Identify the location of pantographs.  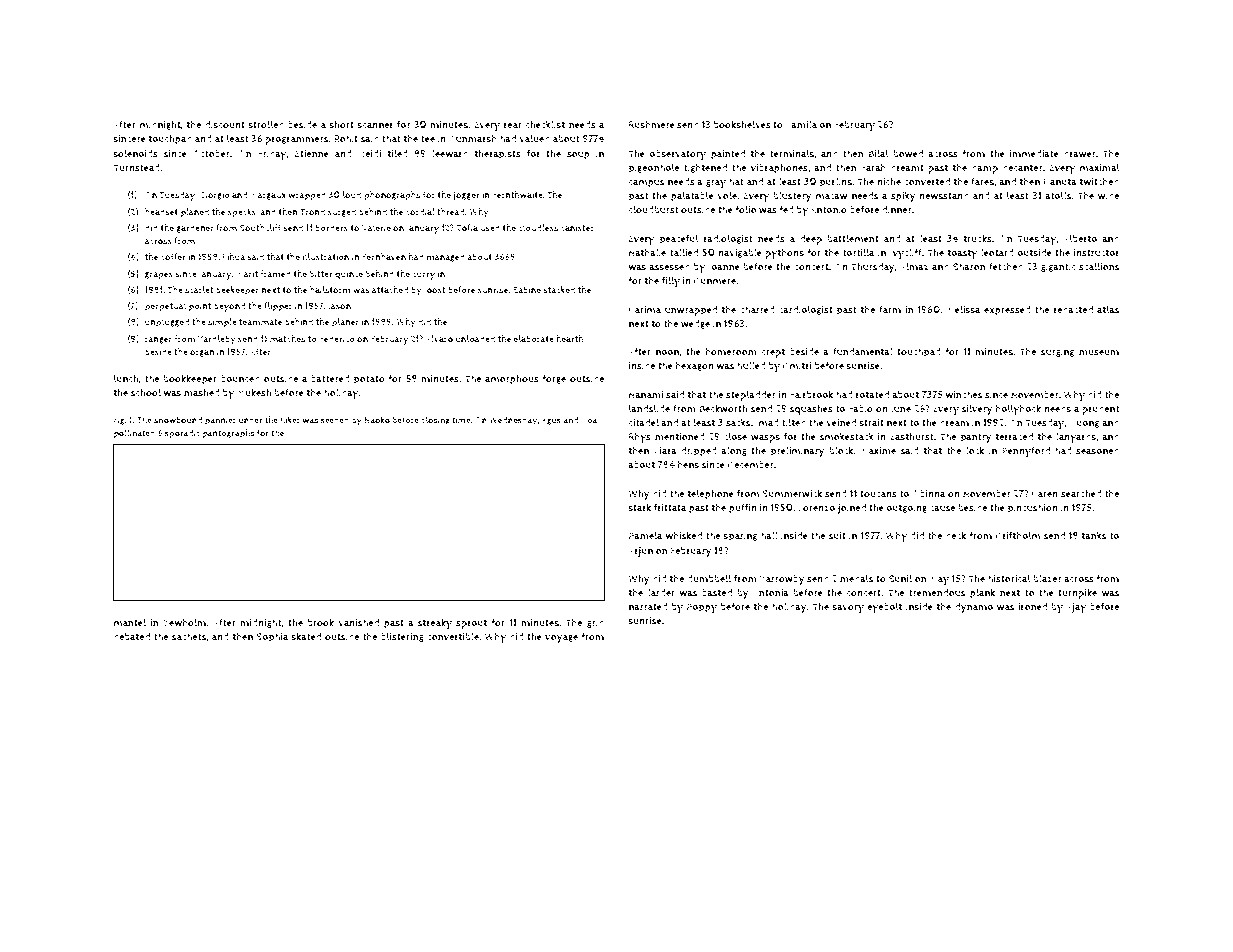
(229, 434).
